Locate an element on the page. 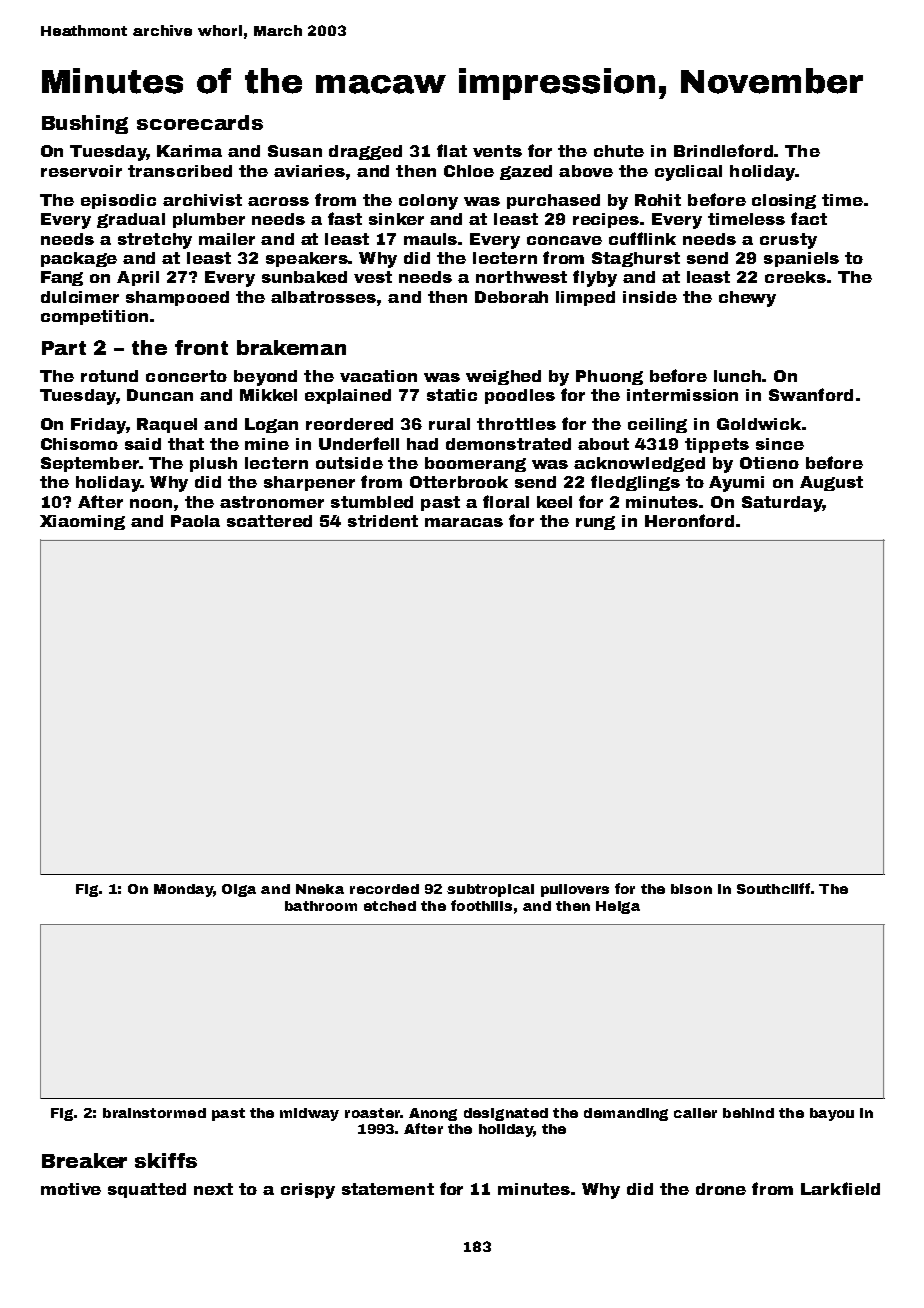 Image resolution: width=924 pixels, height=1308 pixels. dragged is located at coordinates (365, 152).
